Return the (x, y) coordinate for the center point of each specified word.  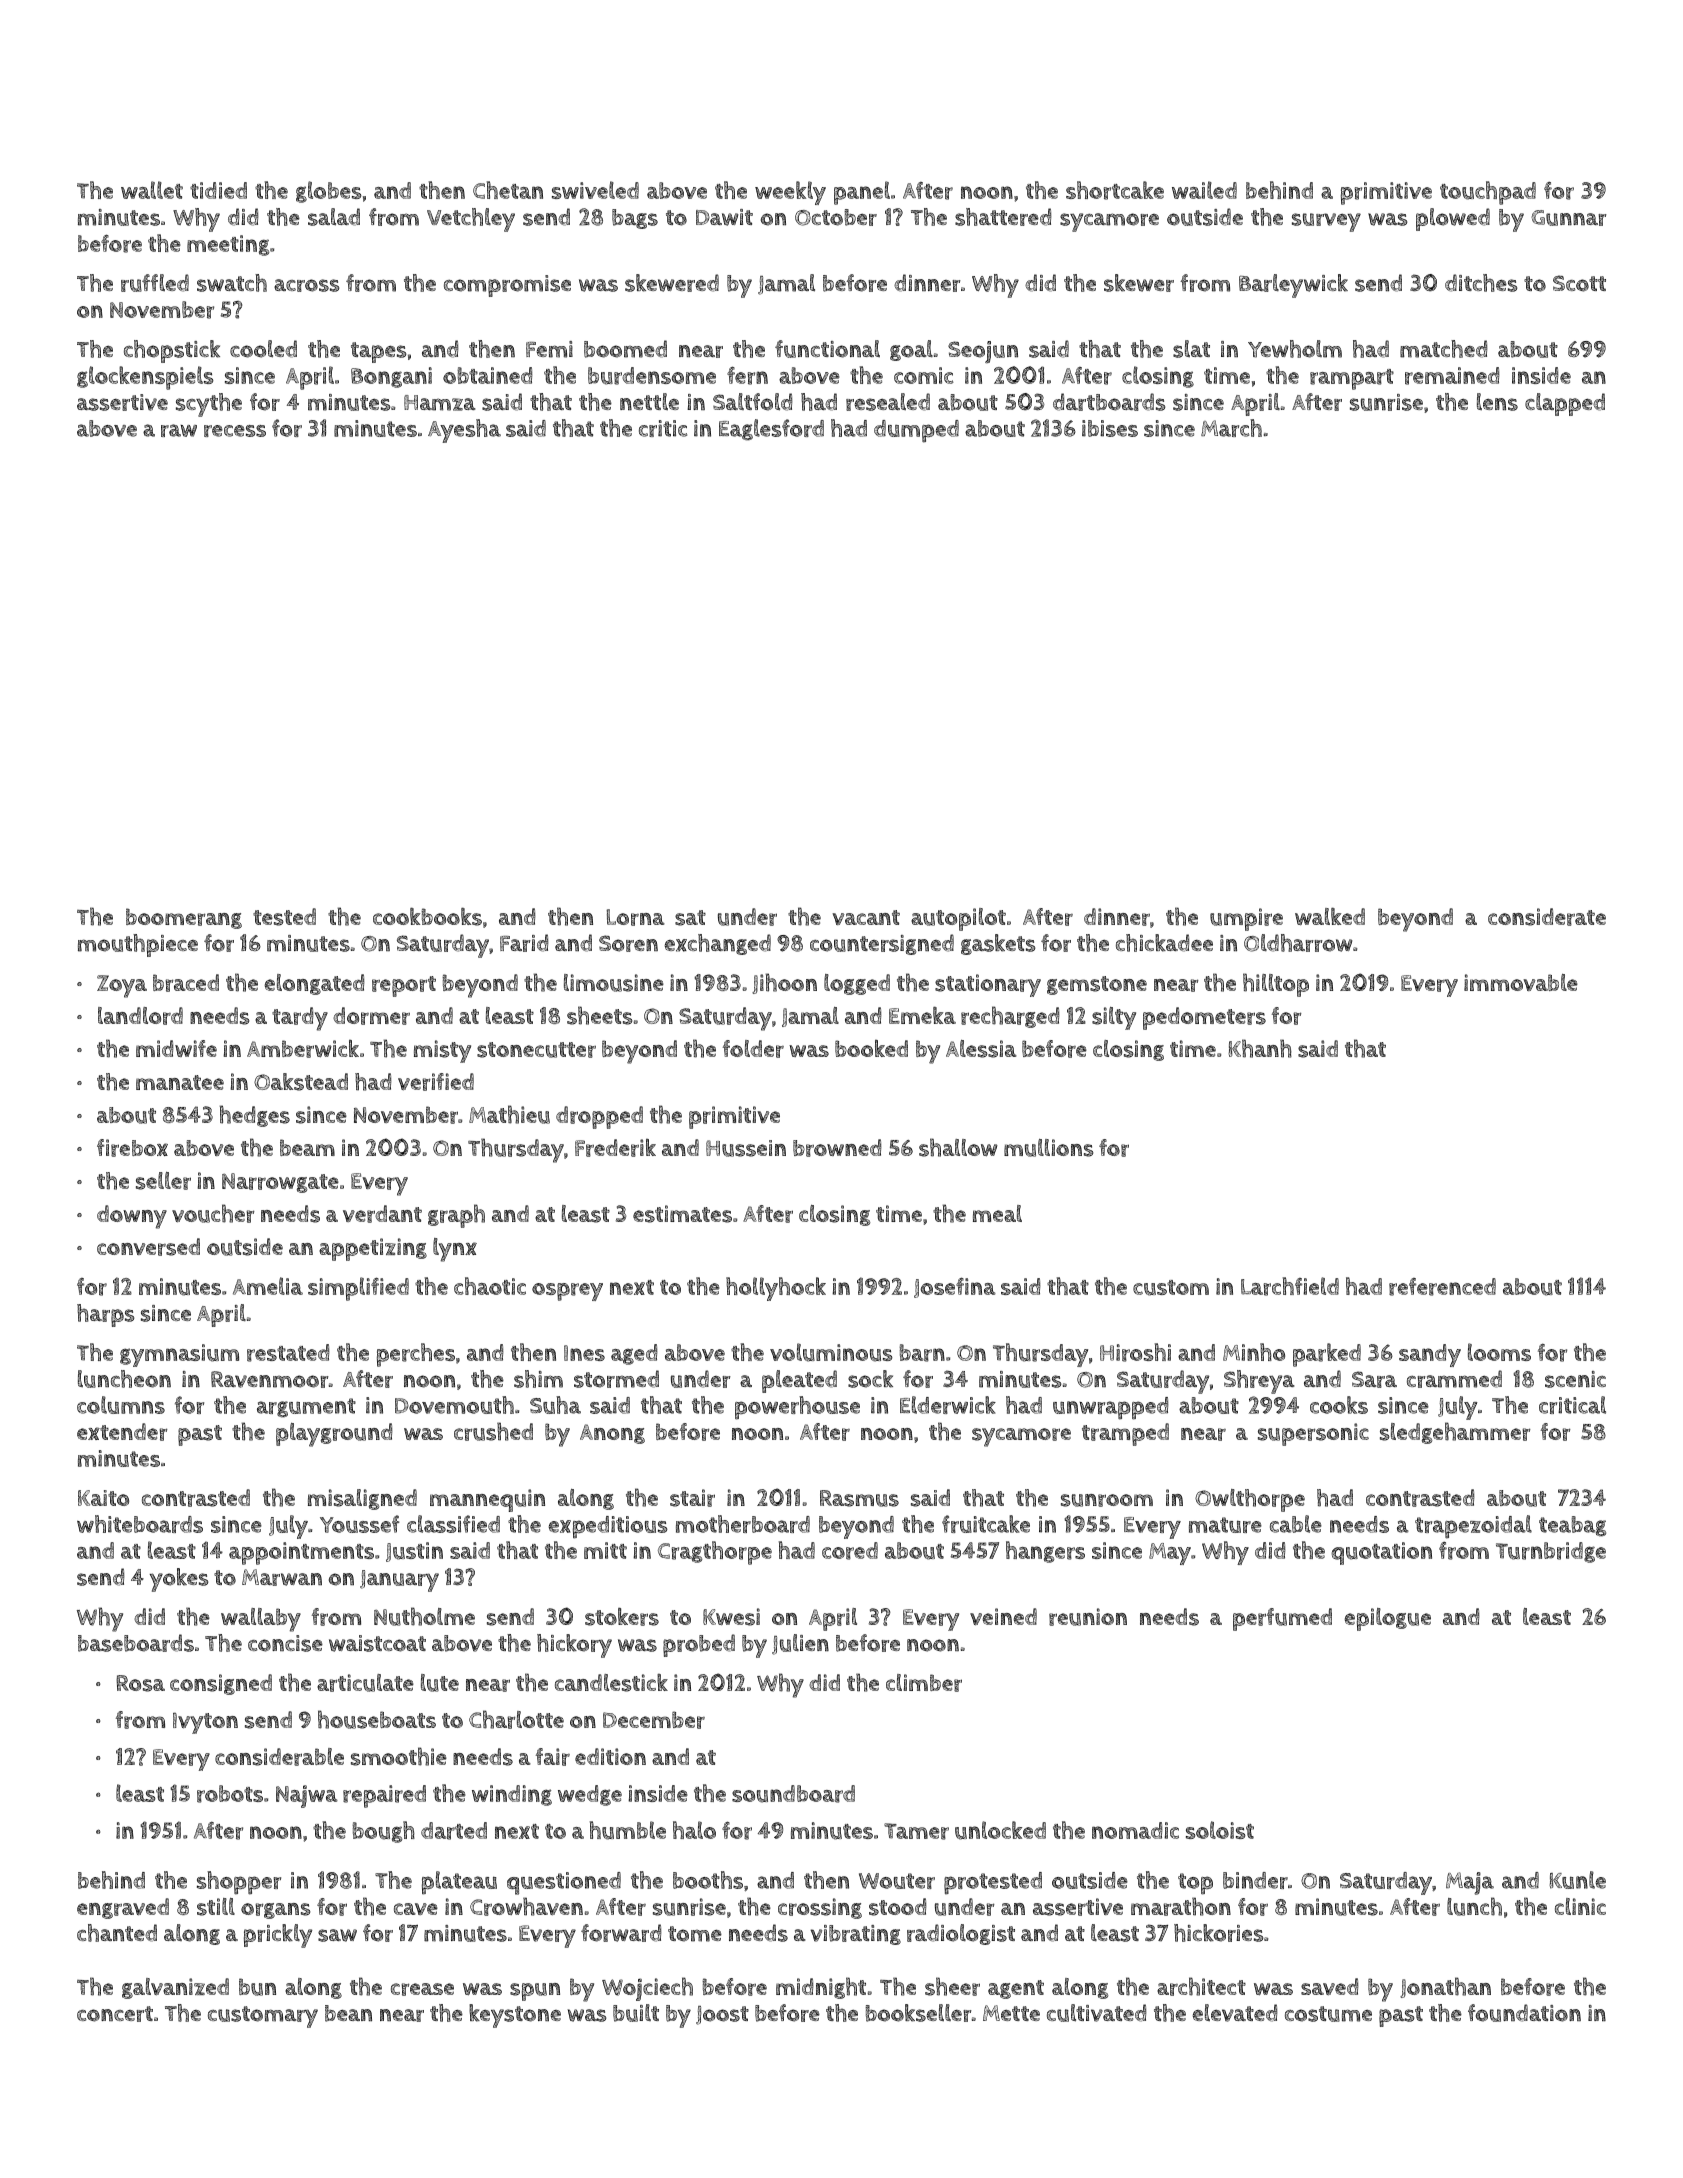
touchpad (1488, 193)
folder (753, 1049)
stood (897, 1907)
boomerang (184, 918)
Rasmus (859, 1498)
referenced (1442, 1287)
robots (230, 1794)
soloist (1220, 1830)
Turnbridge (1551, 1552)
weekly (790, 193)
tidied (218, 190)
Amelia (268, 1286)
